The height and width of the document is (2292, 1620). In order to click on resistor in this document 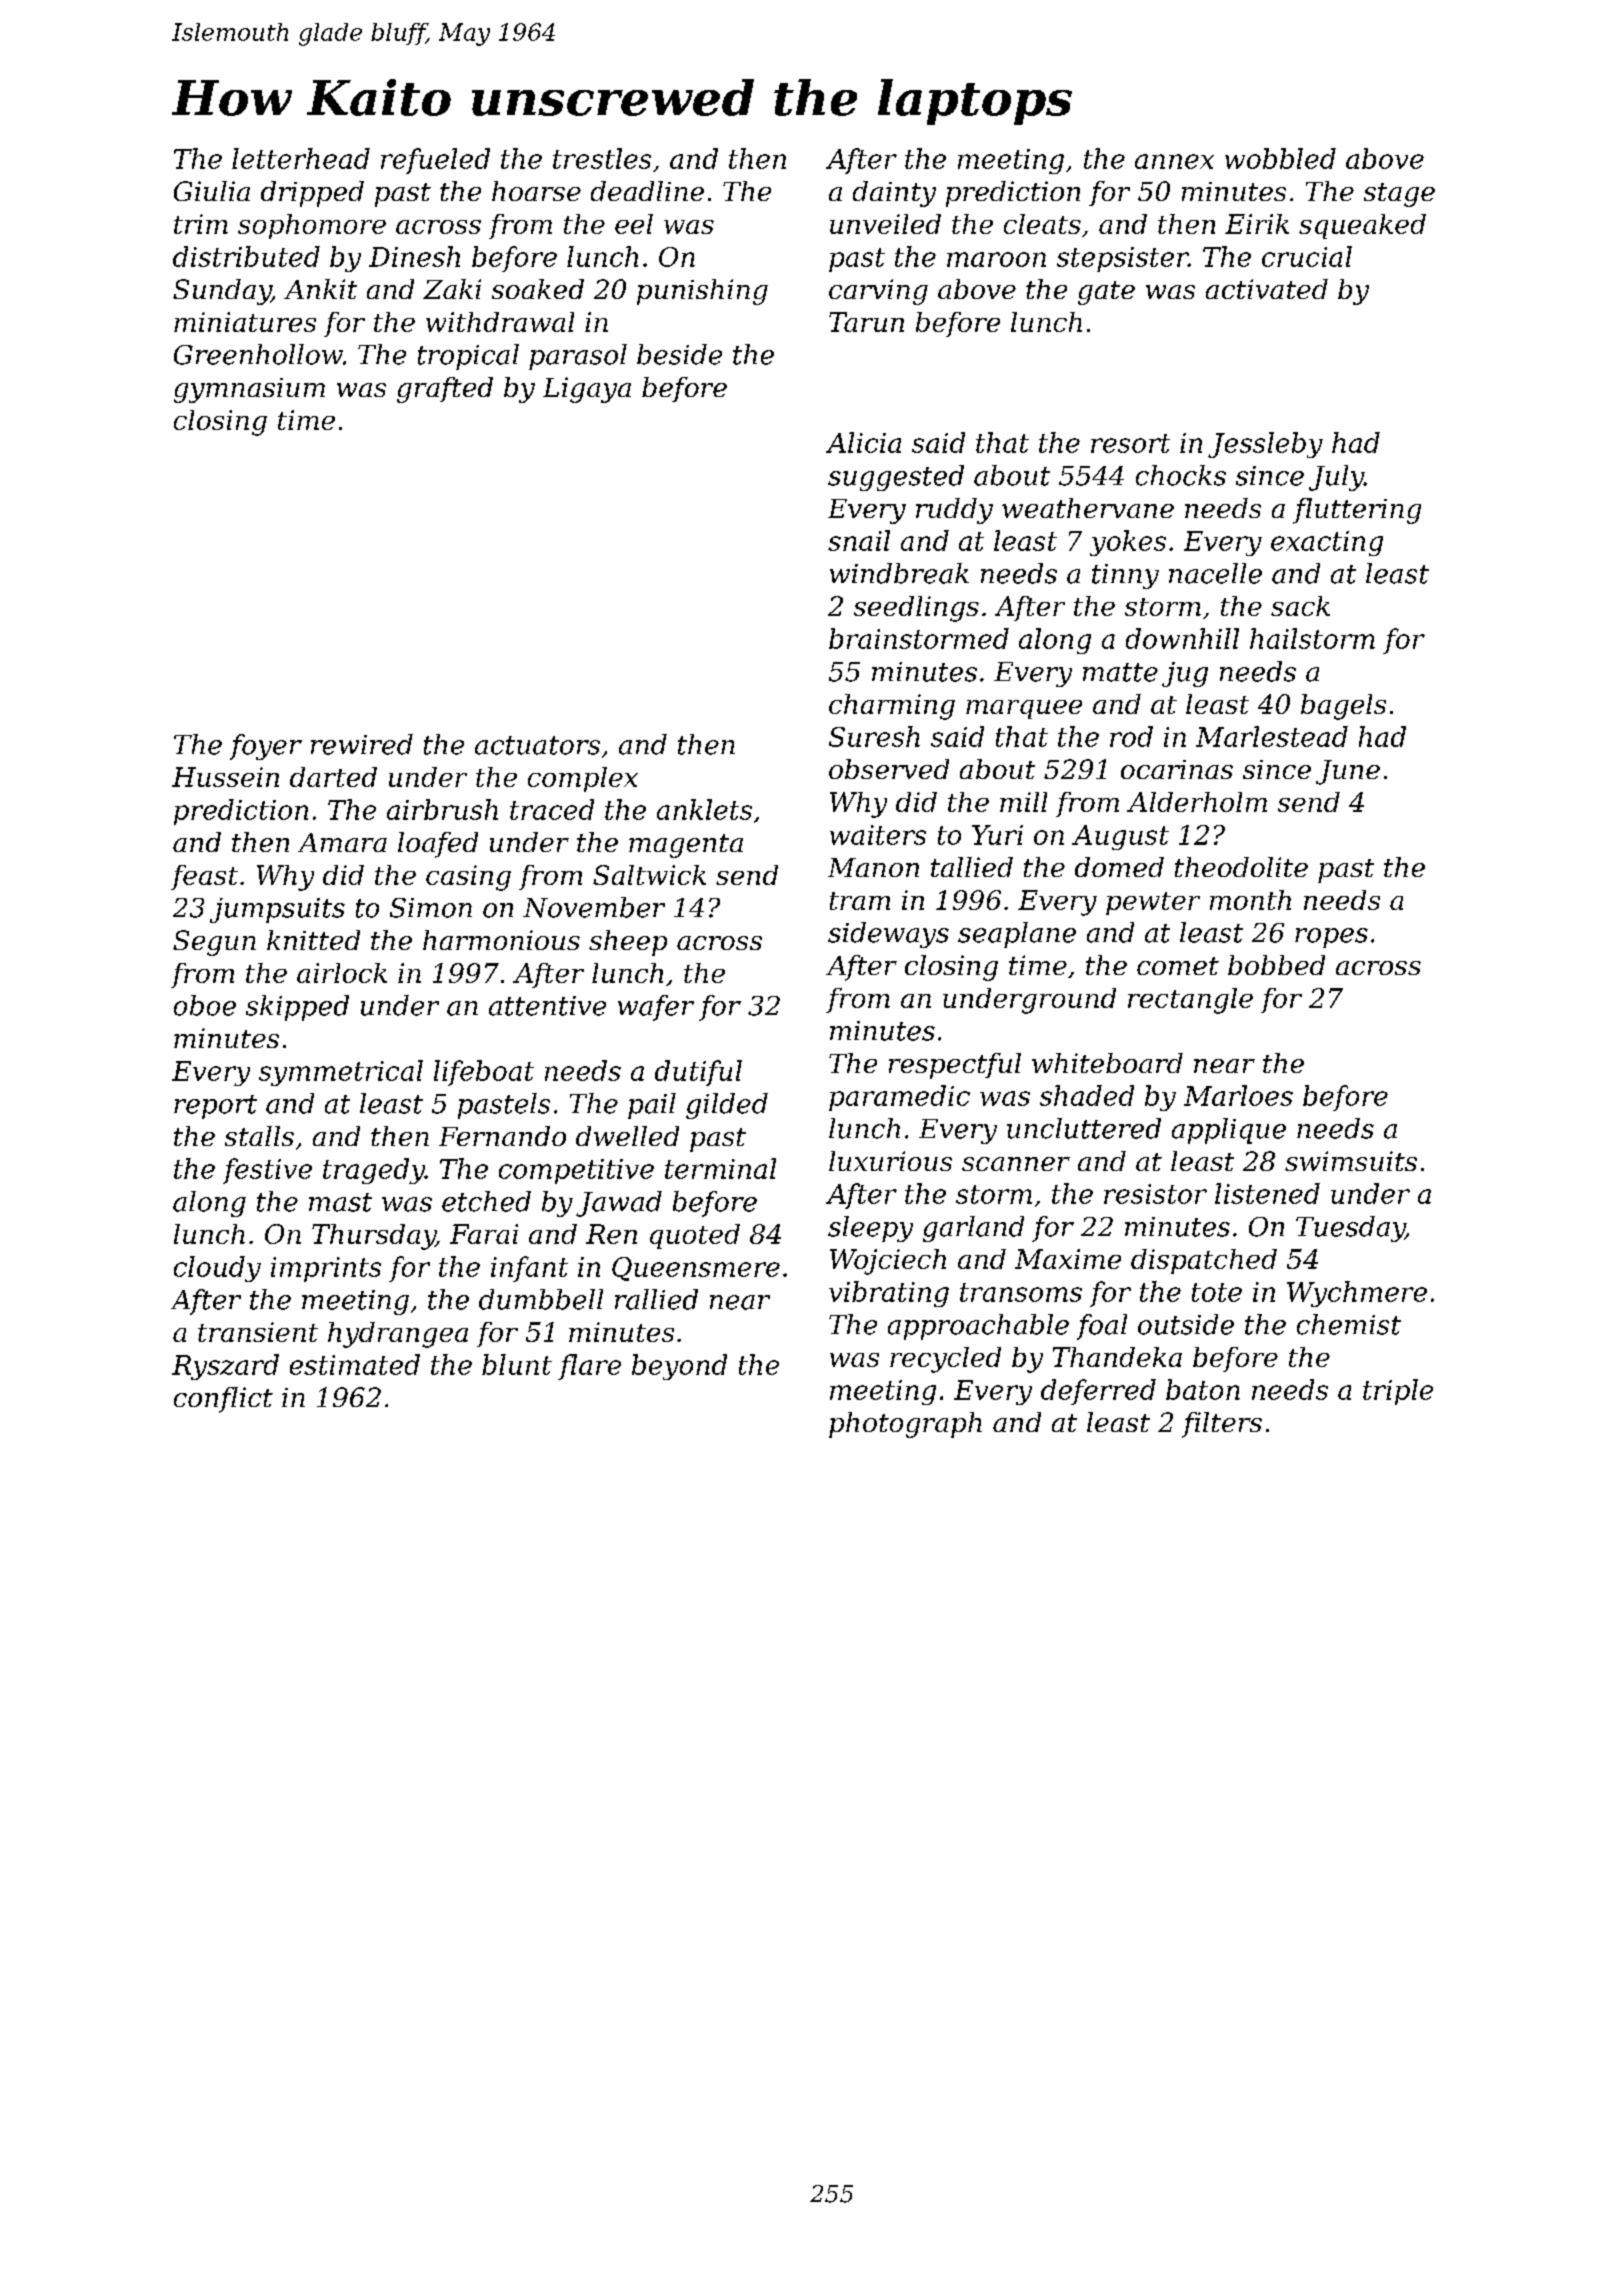, I will do `click(1155, 1194)`.
